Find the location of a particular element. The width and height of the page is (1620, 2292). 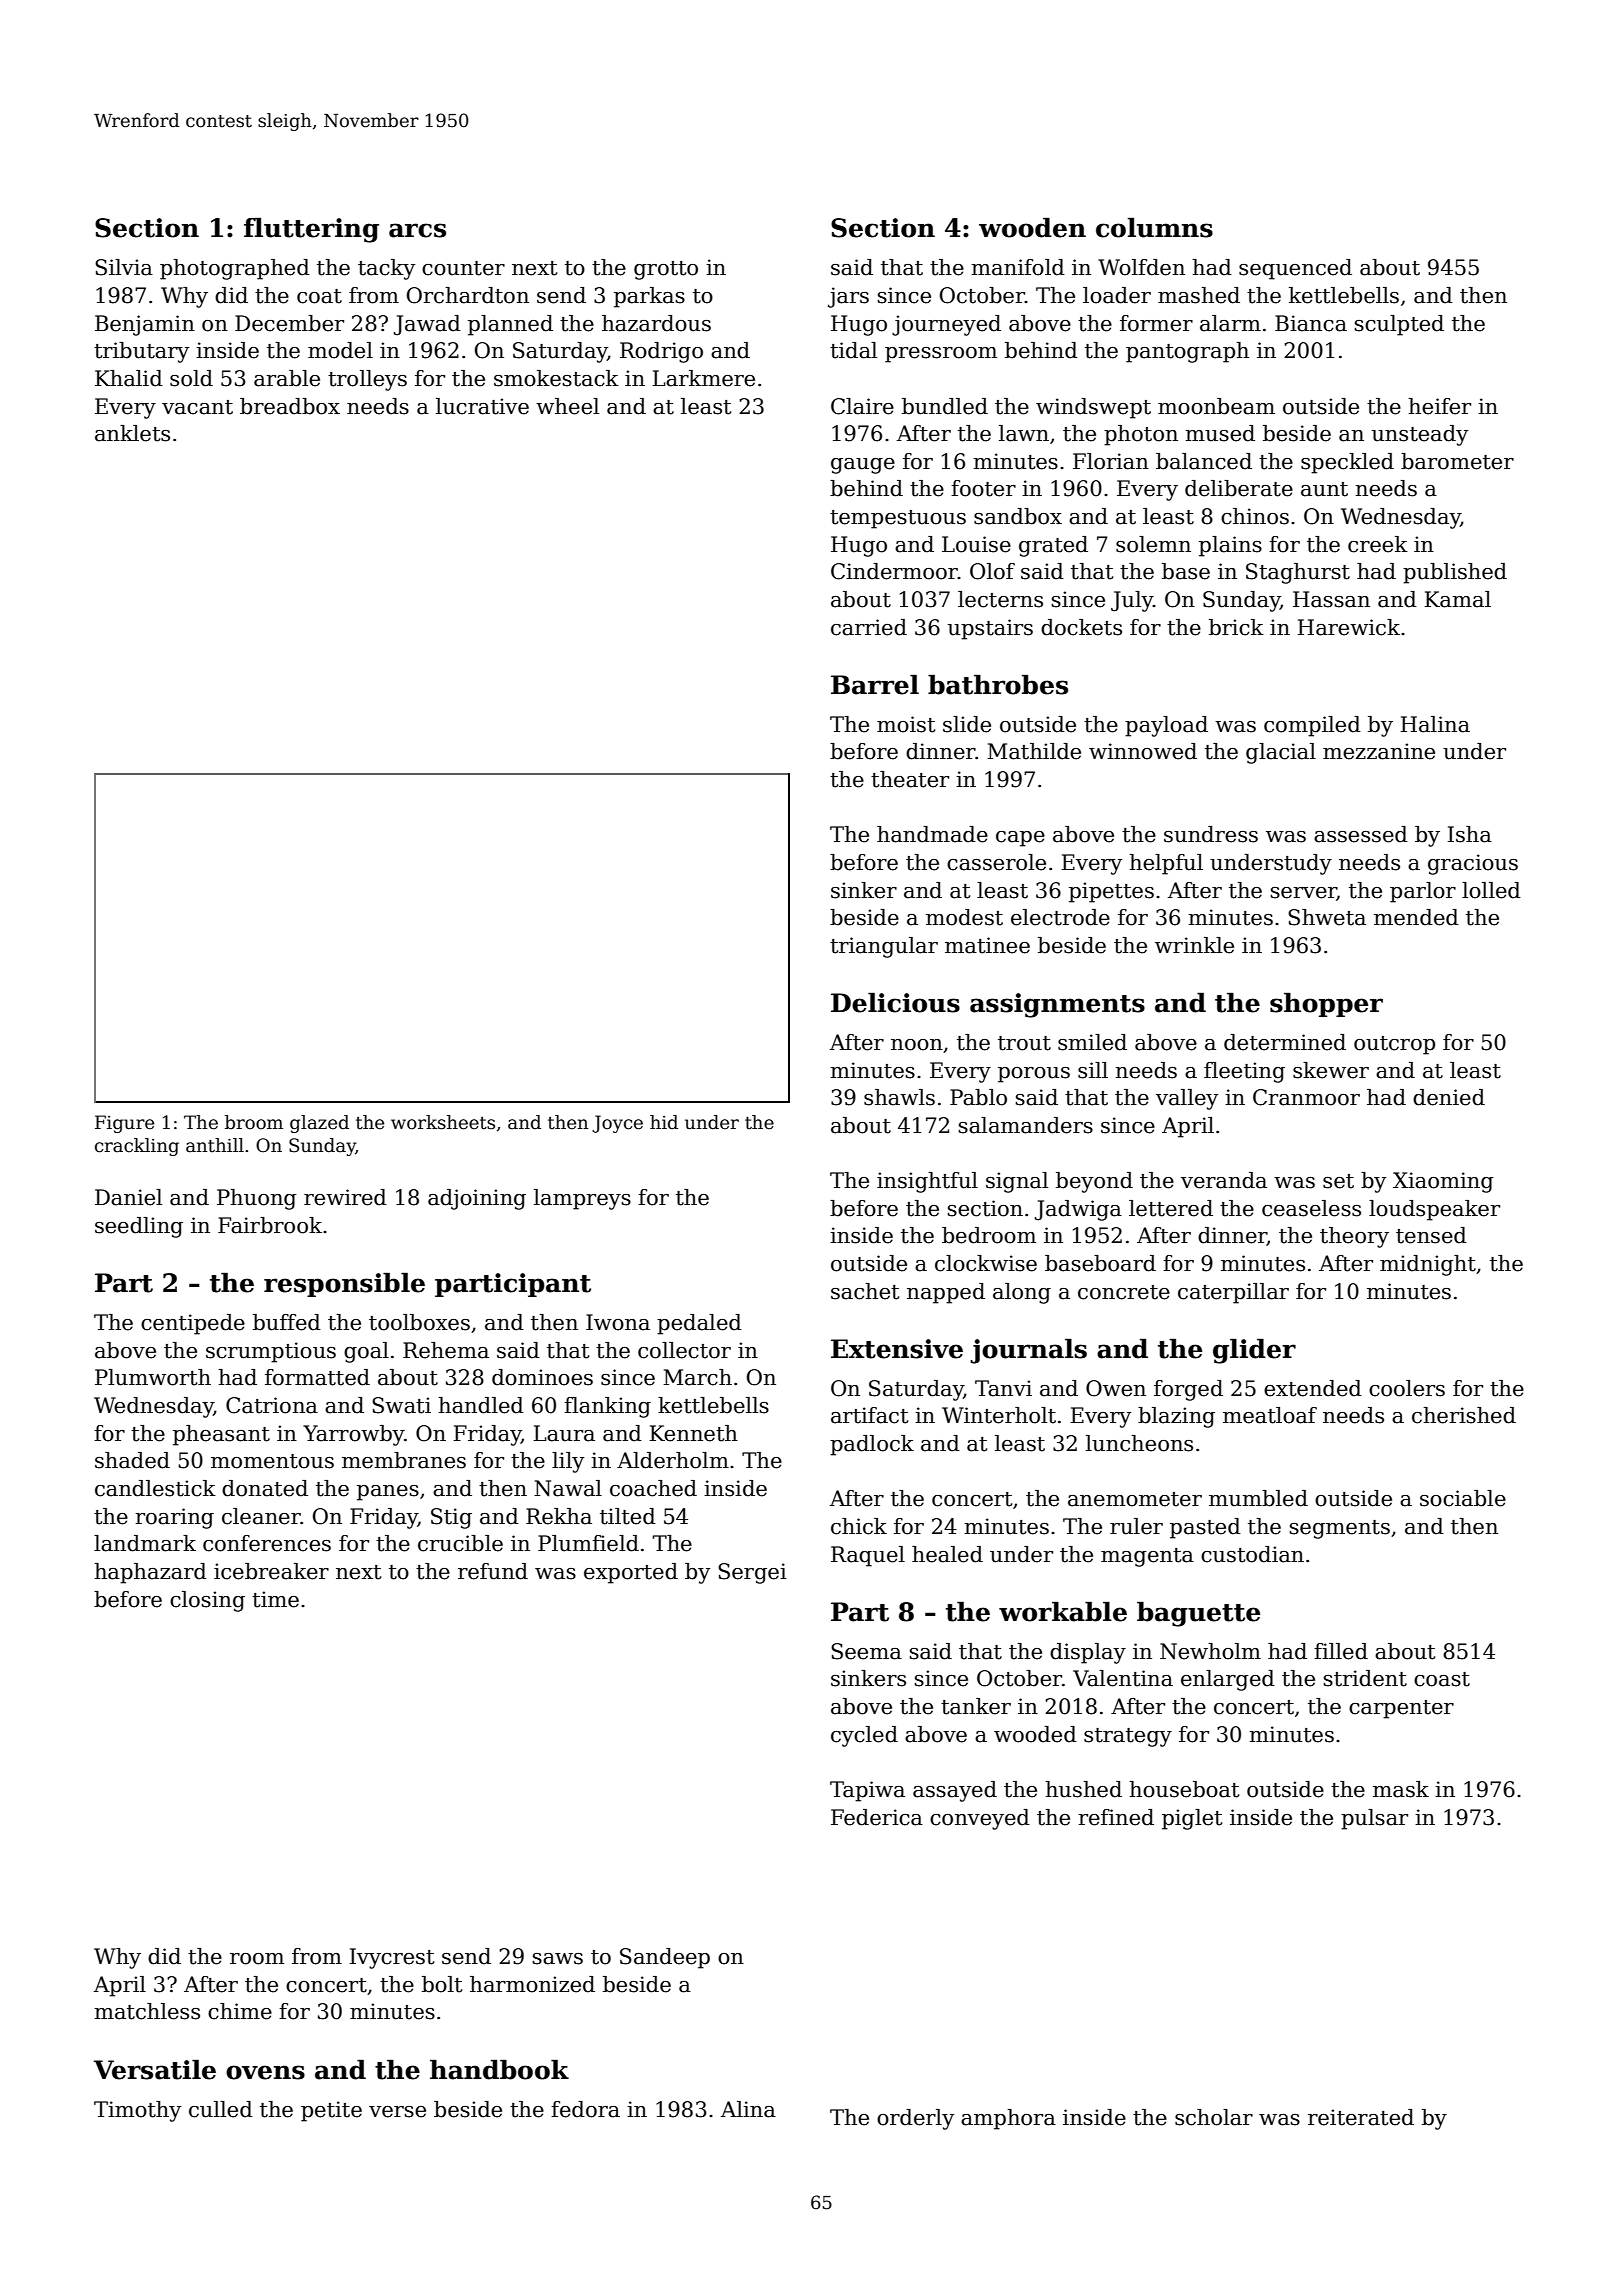

chick is located at coordinates (859, 1526).
